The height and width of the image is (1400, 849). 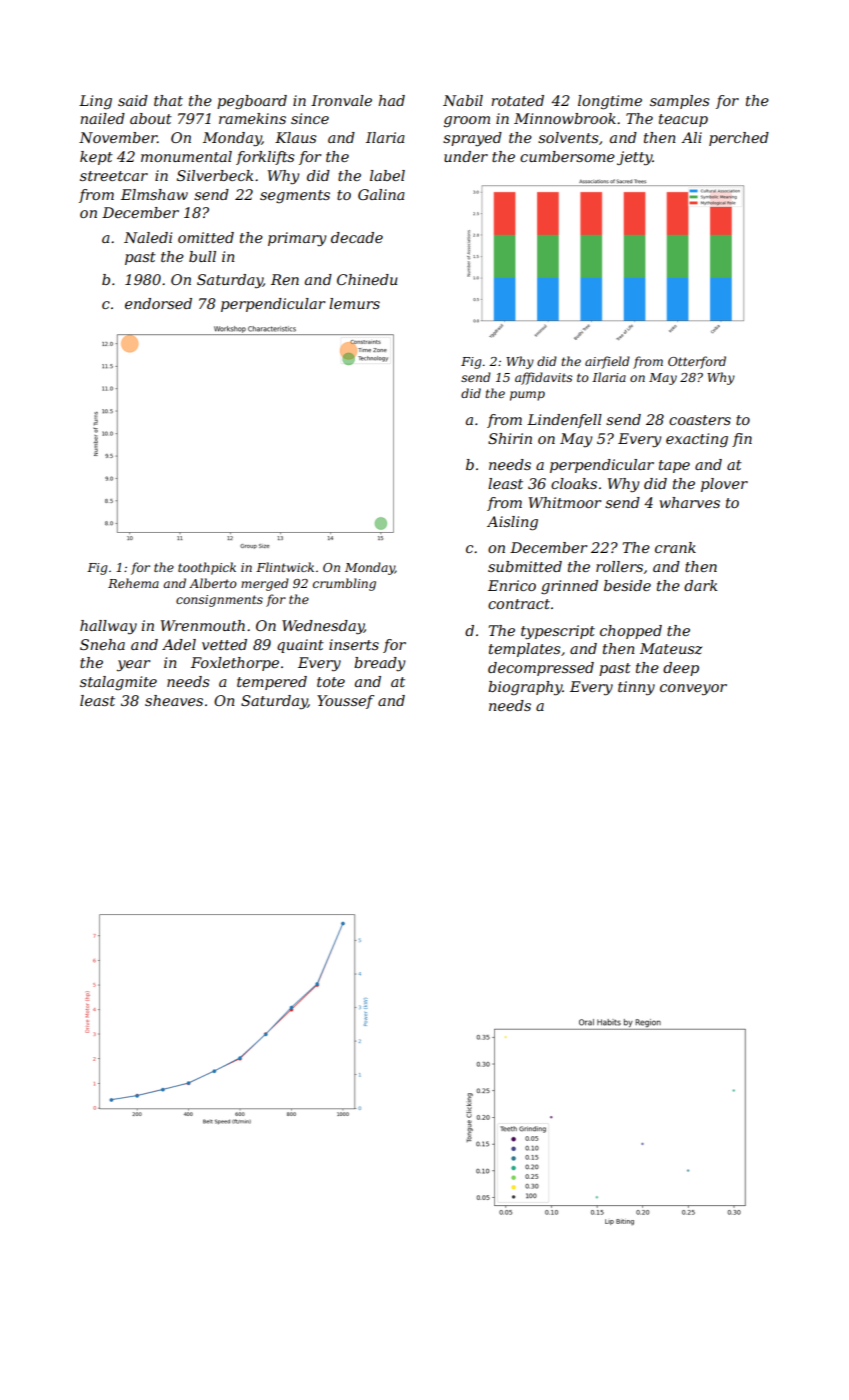 What do you see at coordinates (697, 362) in the image?
I see `Otterford` at bounding box center [697, 362].
